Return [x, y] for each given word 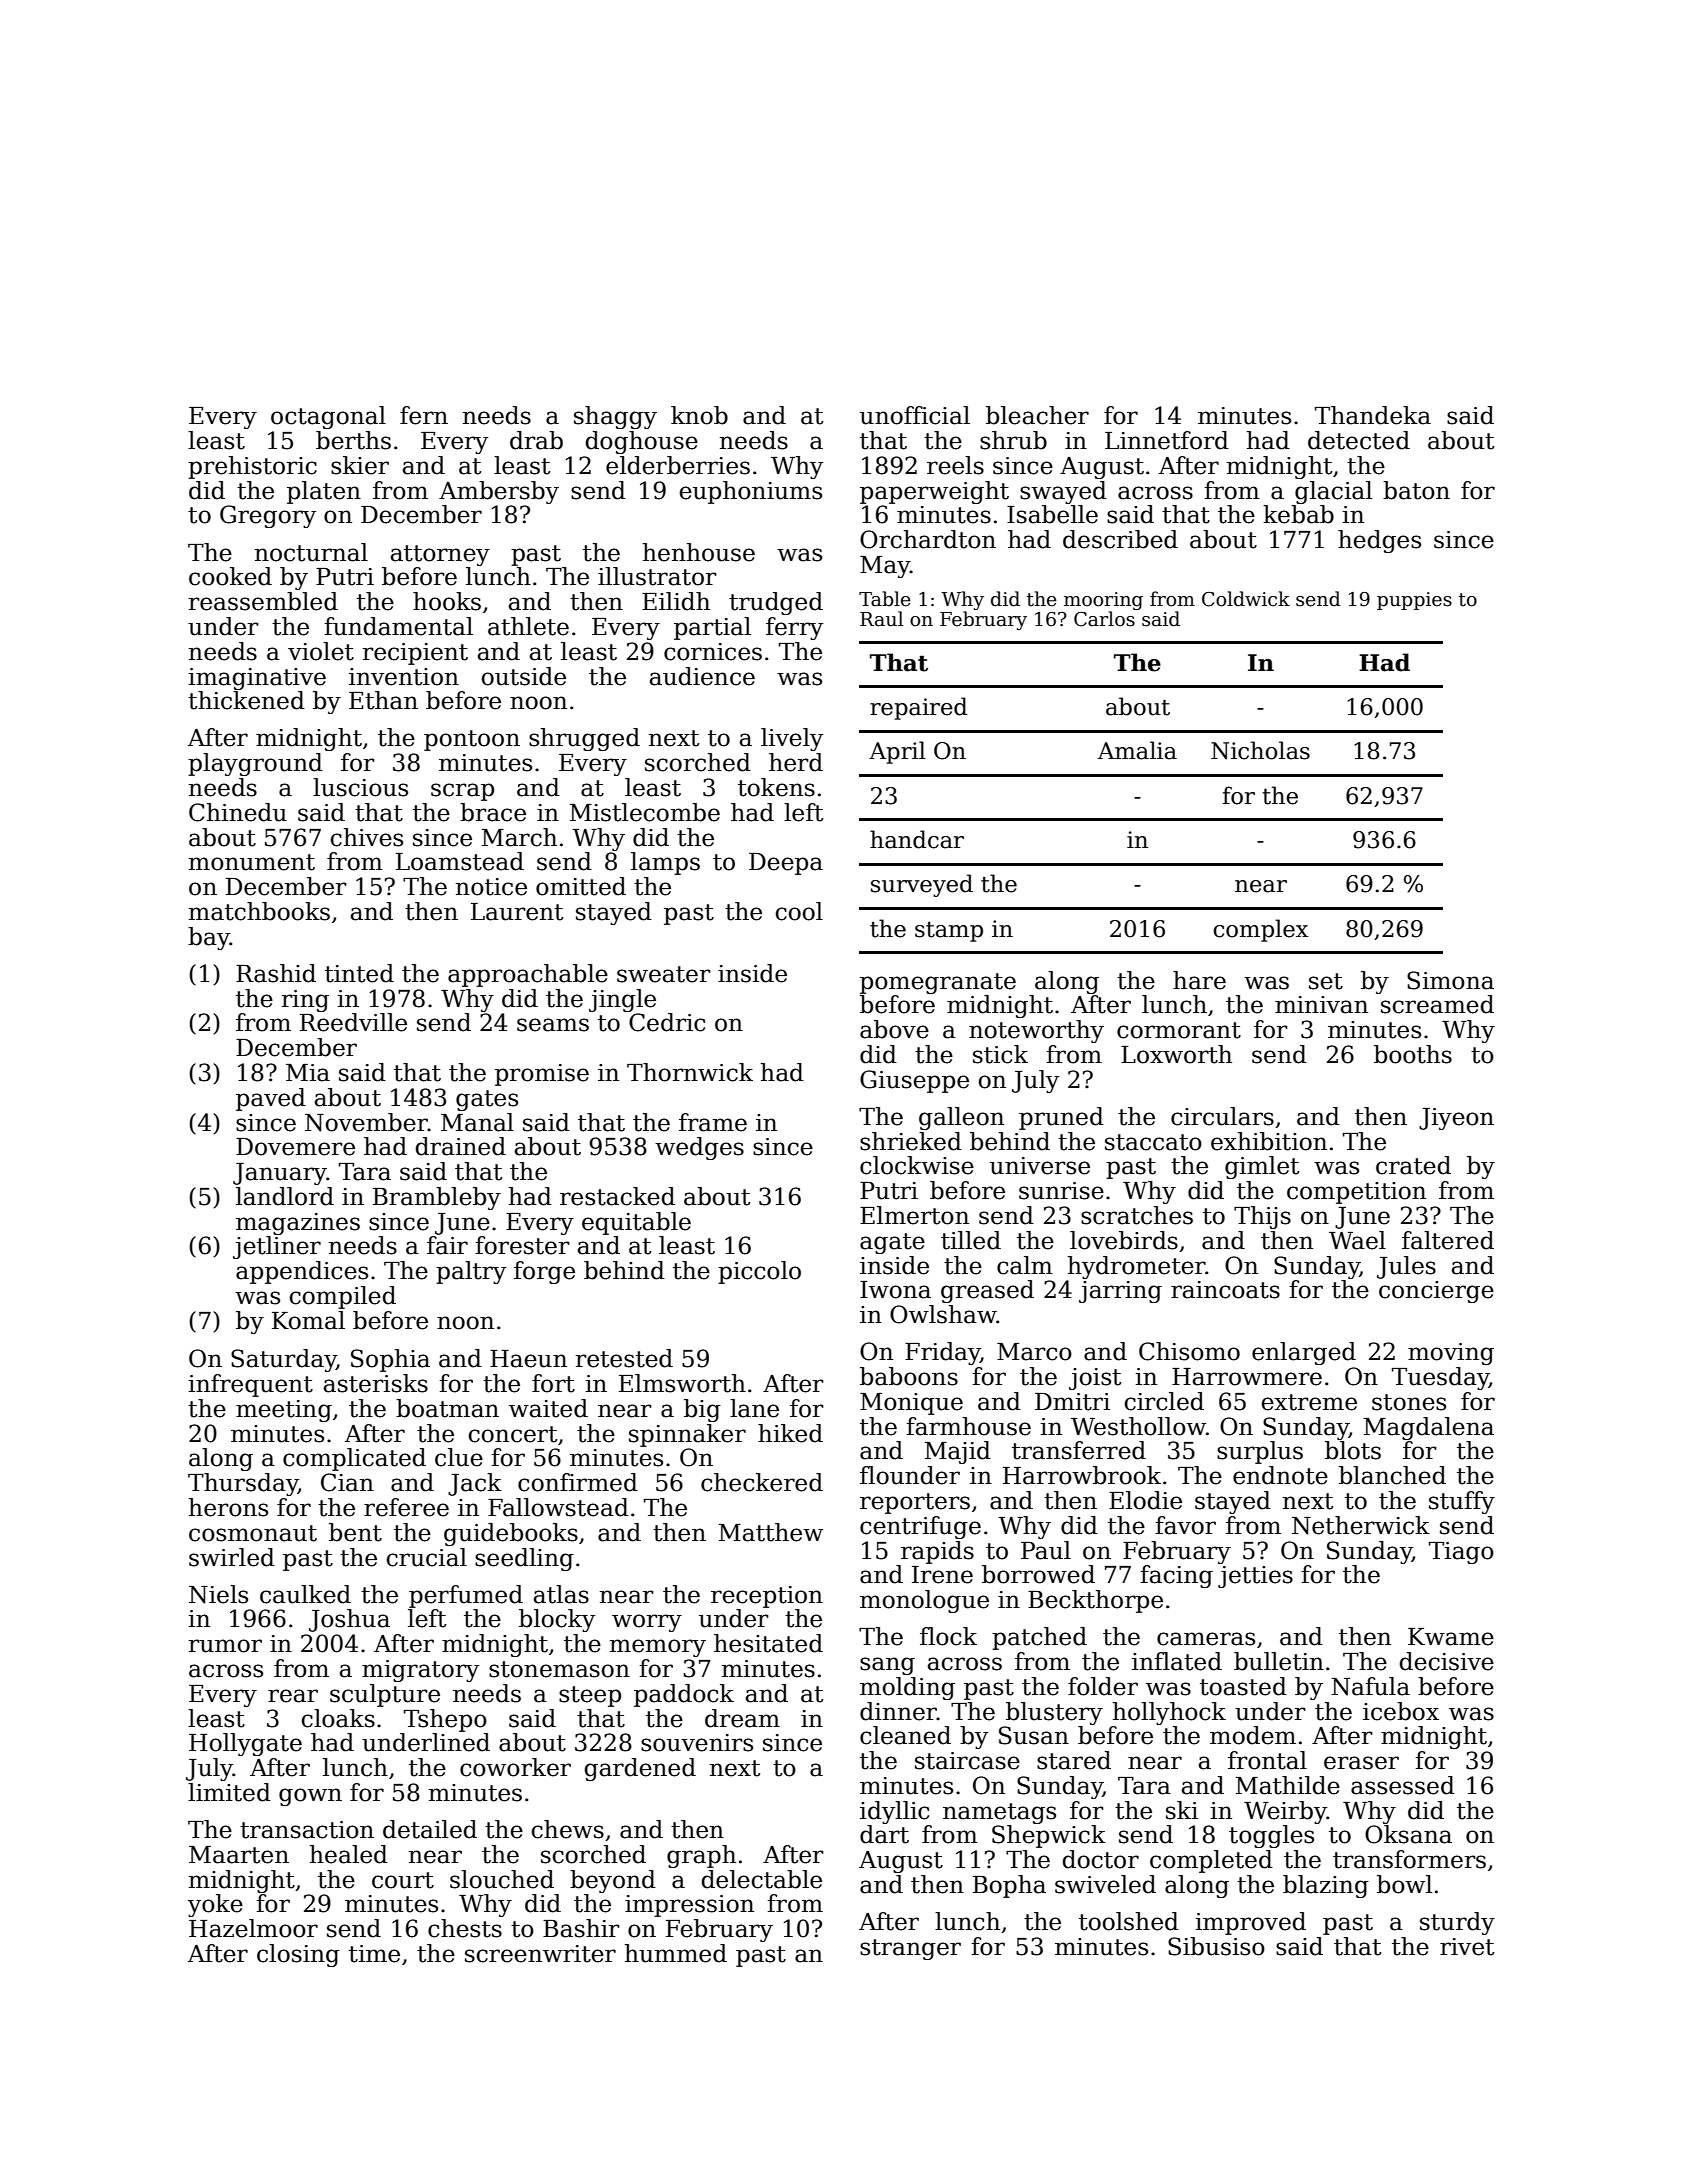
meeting [284, 1411]
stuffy [1462, 1502]
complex [1261, 930]
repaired [919, 708]
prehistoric [252, 467]
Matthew [771, 1532]
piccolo [759, 1272]
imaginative [257, 679]
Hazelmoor [253, 1928]
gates [487, 1100]
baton [1416, 490]
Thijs [1262, 1217]
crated [1413, 1165]
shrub [1013, 440]
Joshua [349, 1620]
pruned [1061, 1118]
